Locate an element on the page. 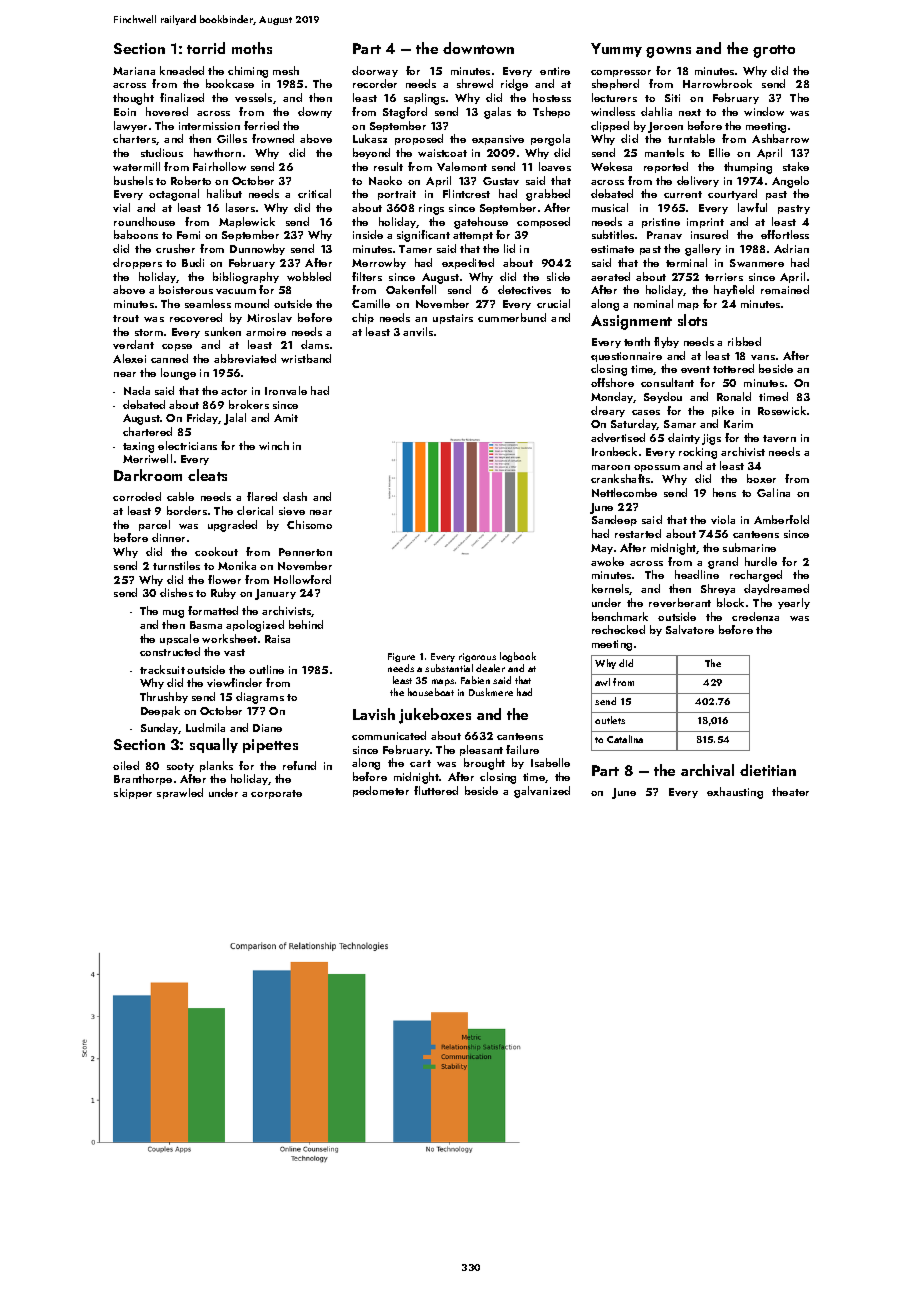 The height and width of the document is (1308, 924). galvanized is located at coordinates (542, 792).
